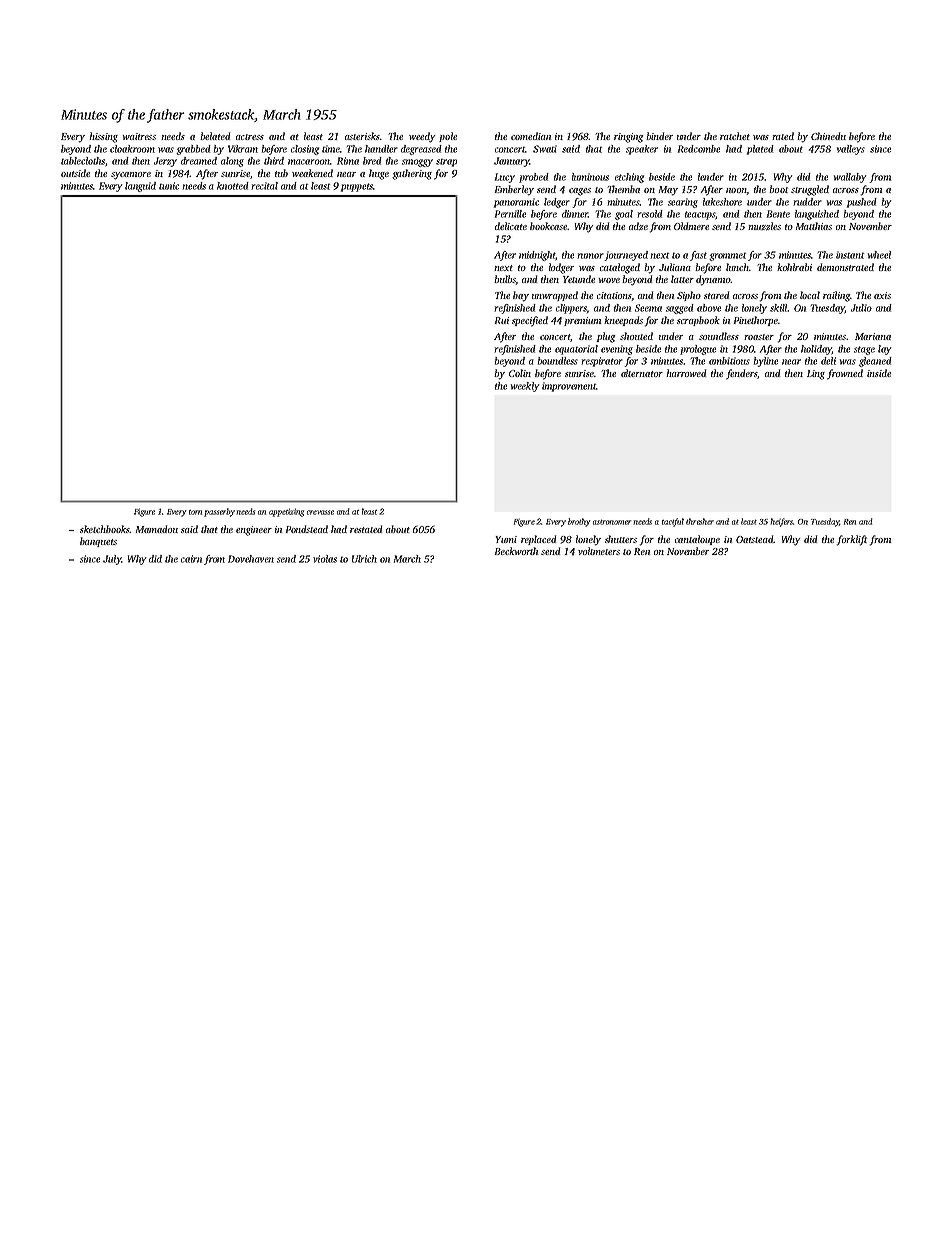 The width and height of the image is (952, 1233). Describe the element at coordinates (525, 387) in the image. I see `weekly` at that location.
